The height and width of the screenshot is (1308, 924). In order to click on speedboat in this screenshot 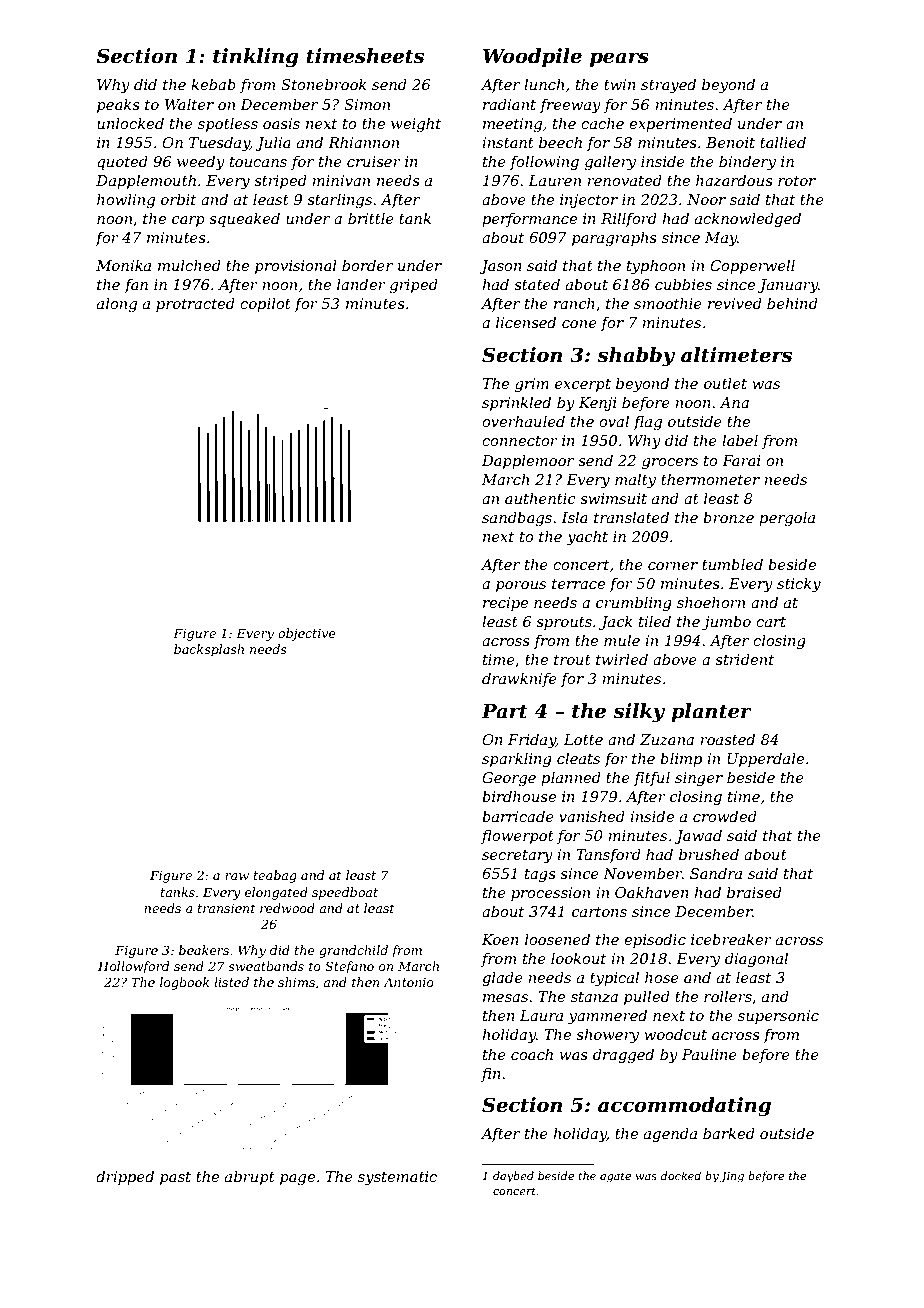, I will do `click(345, 893)`.
